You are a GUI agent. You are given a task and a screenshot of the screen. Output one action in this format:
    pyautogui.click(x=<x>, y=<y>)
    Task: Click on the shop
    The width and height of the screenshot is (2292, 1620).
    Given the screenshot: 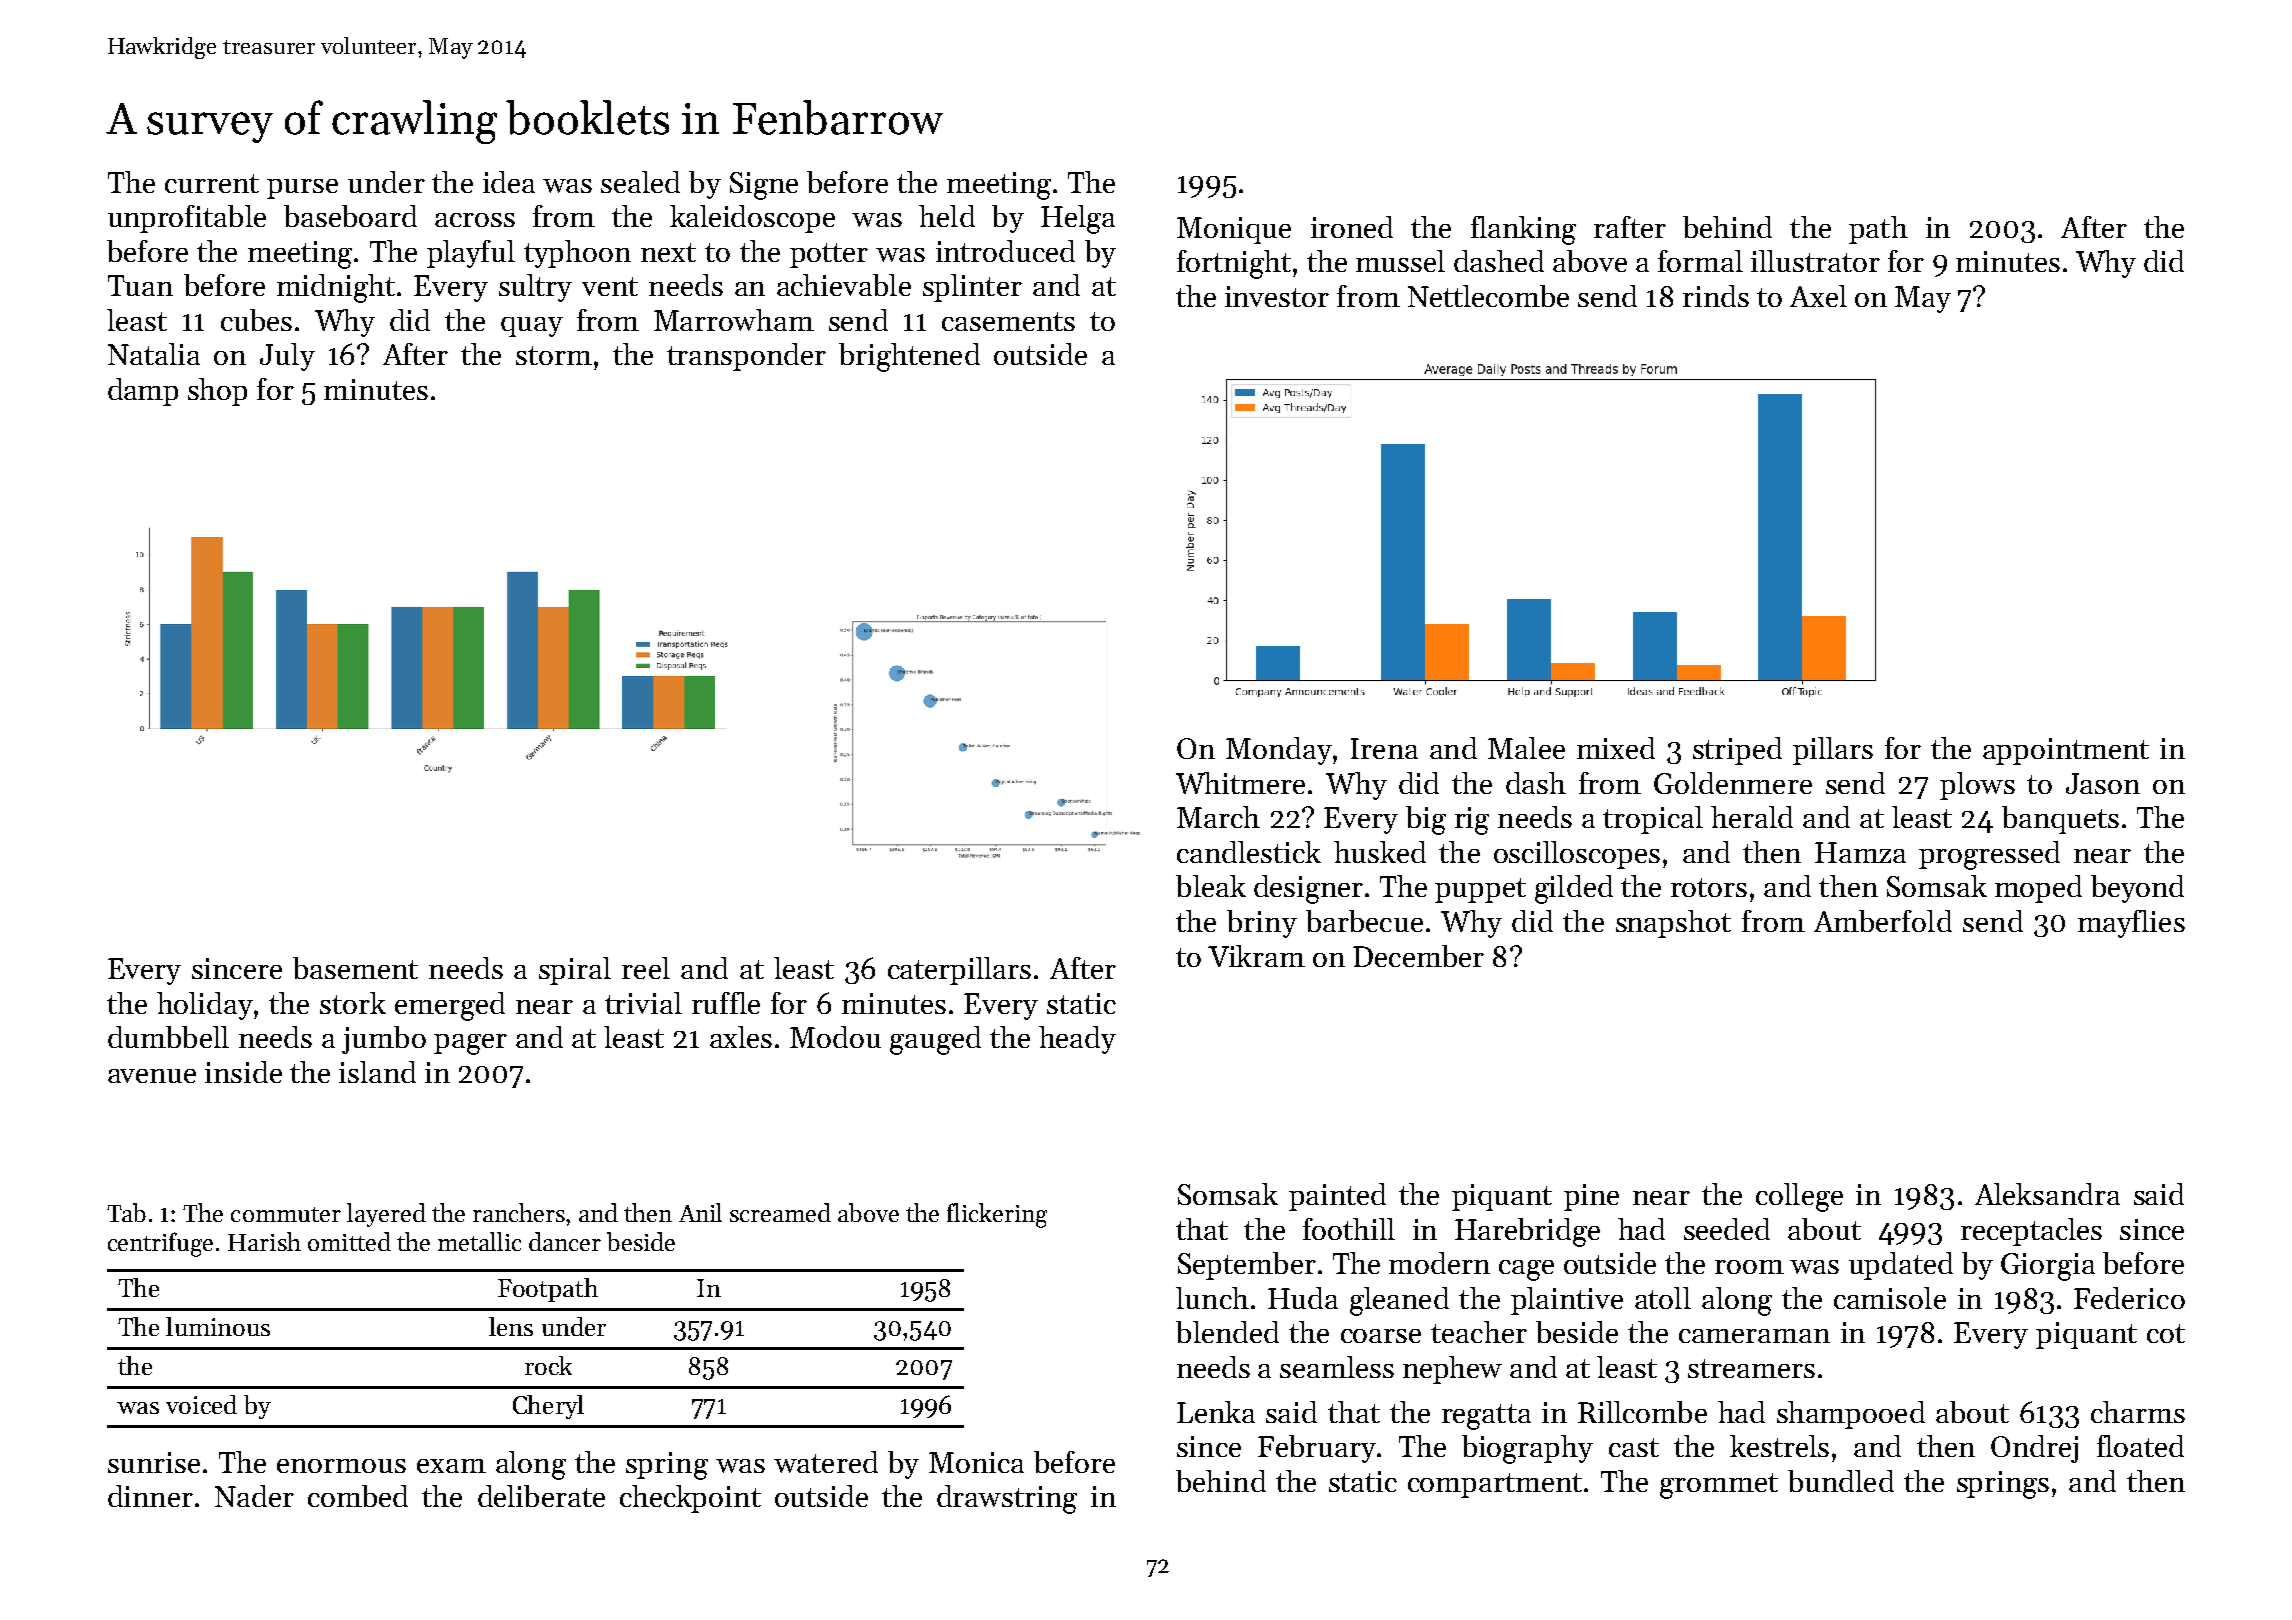 What is the action you would take?
    pyautogui.click(x=217, y=392)
